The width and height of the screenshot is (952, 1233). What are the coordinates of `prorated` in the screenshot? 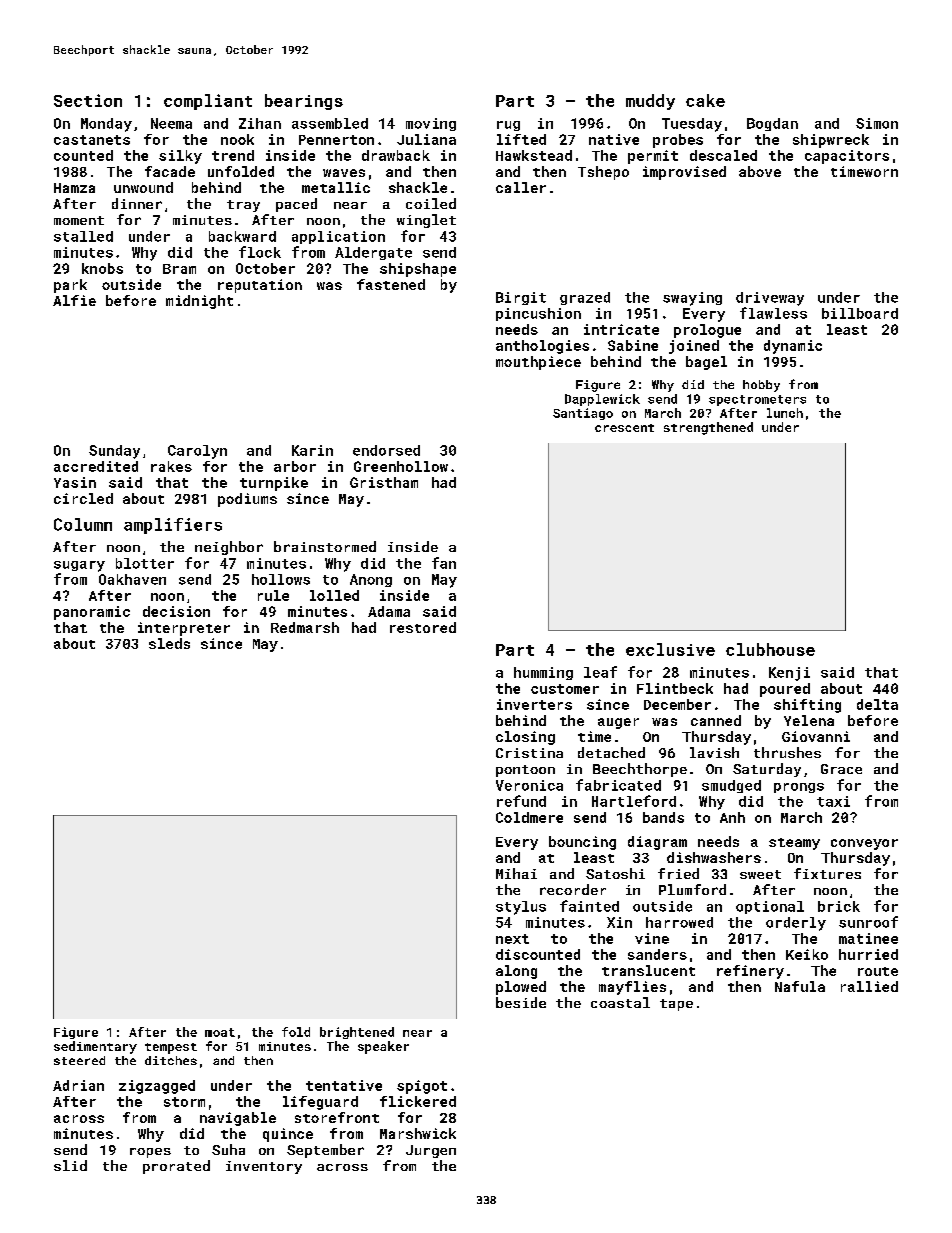 It's located at (176, 1167).
